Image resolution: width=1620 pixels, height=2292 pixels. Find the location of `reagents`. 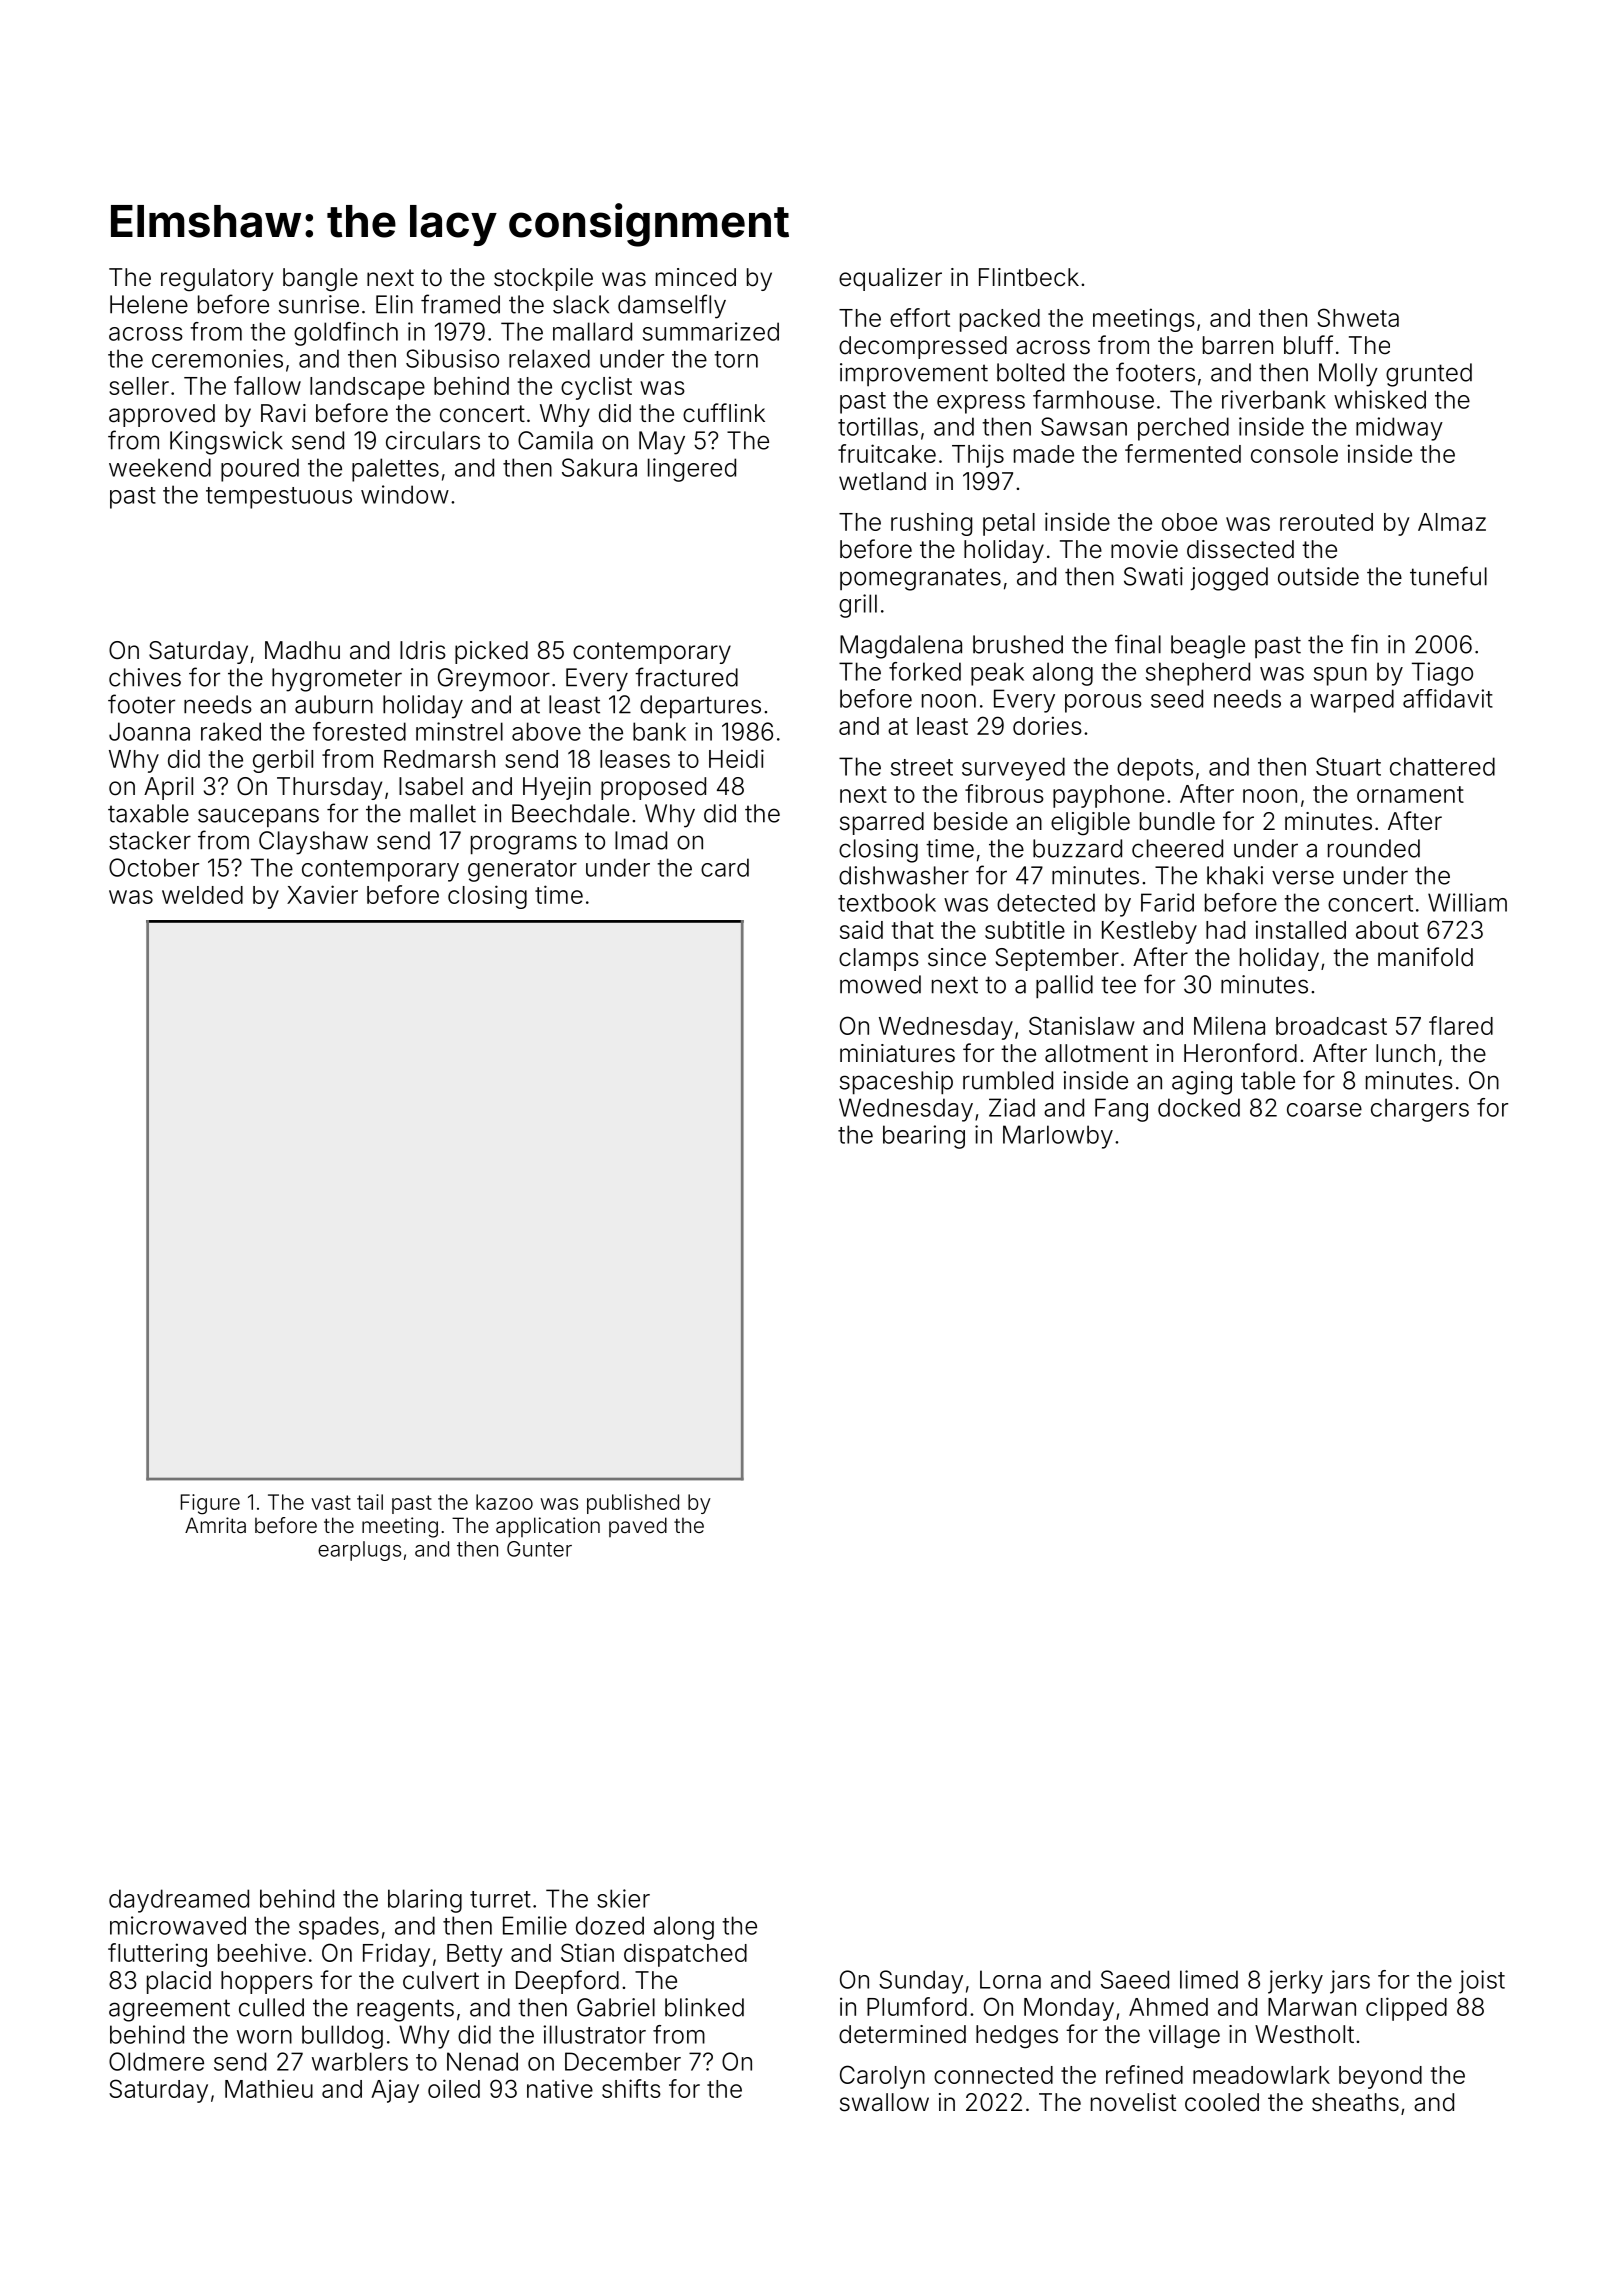

reagents is located at coordinates (405, 2010).
